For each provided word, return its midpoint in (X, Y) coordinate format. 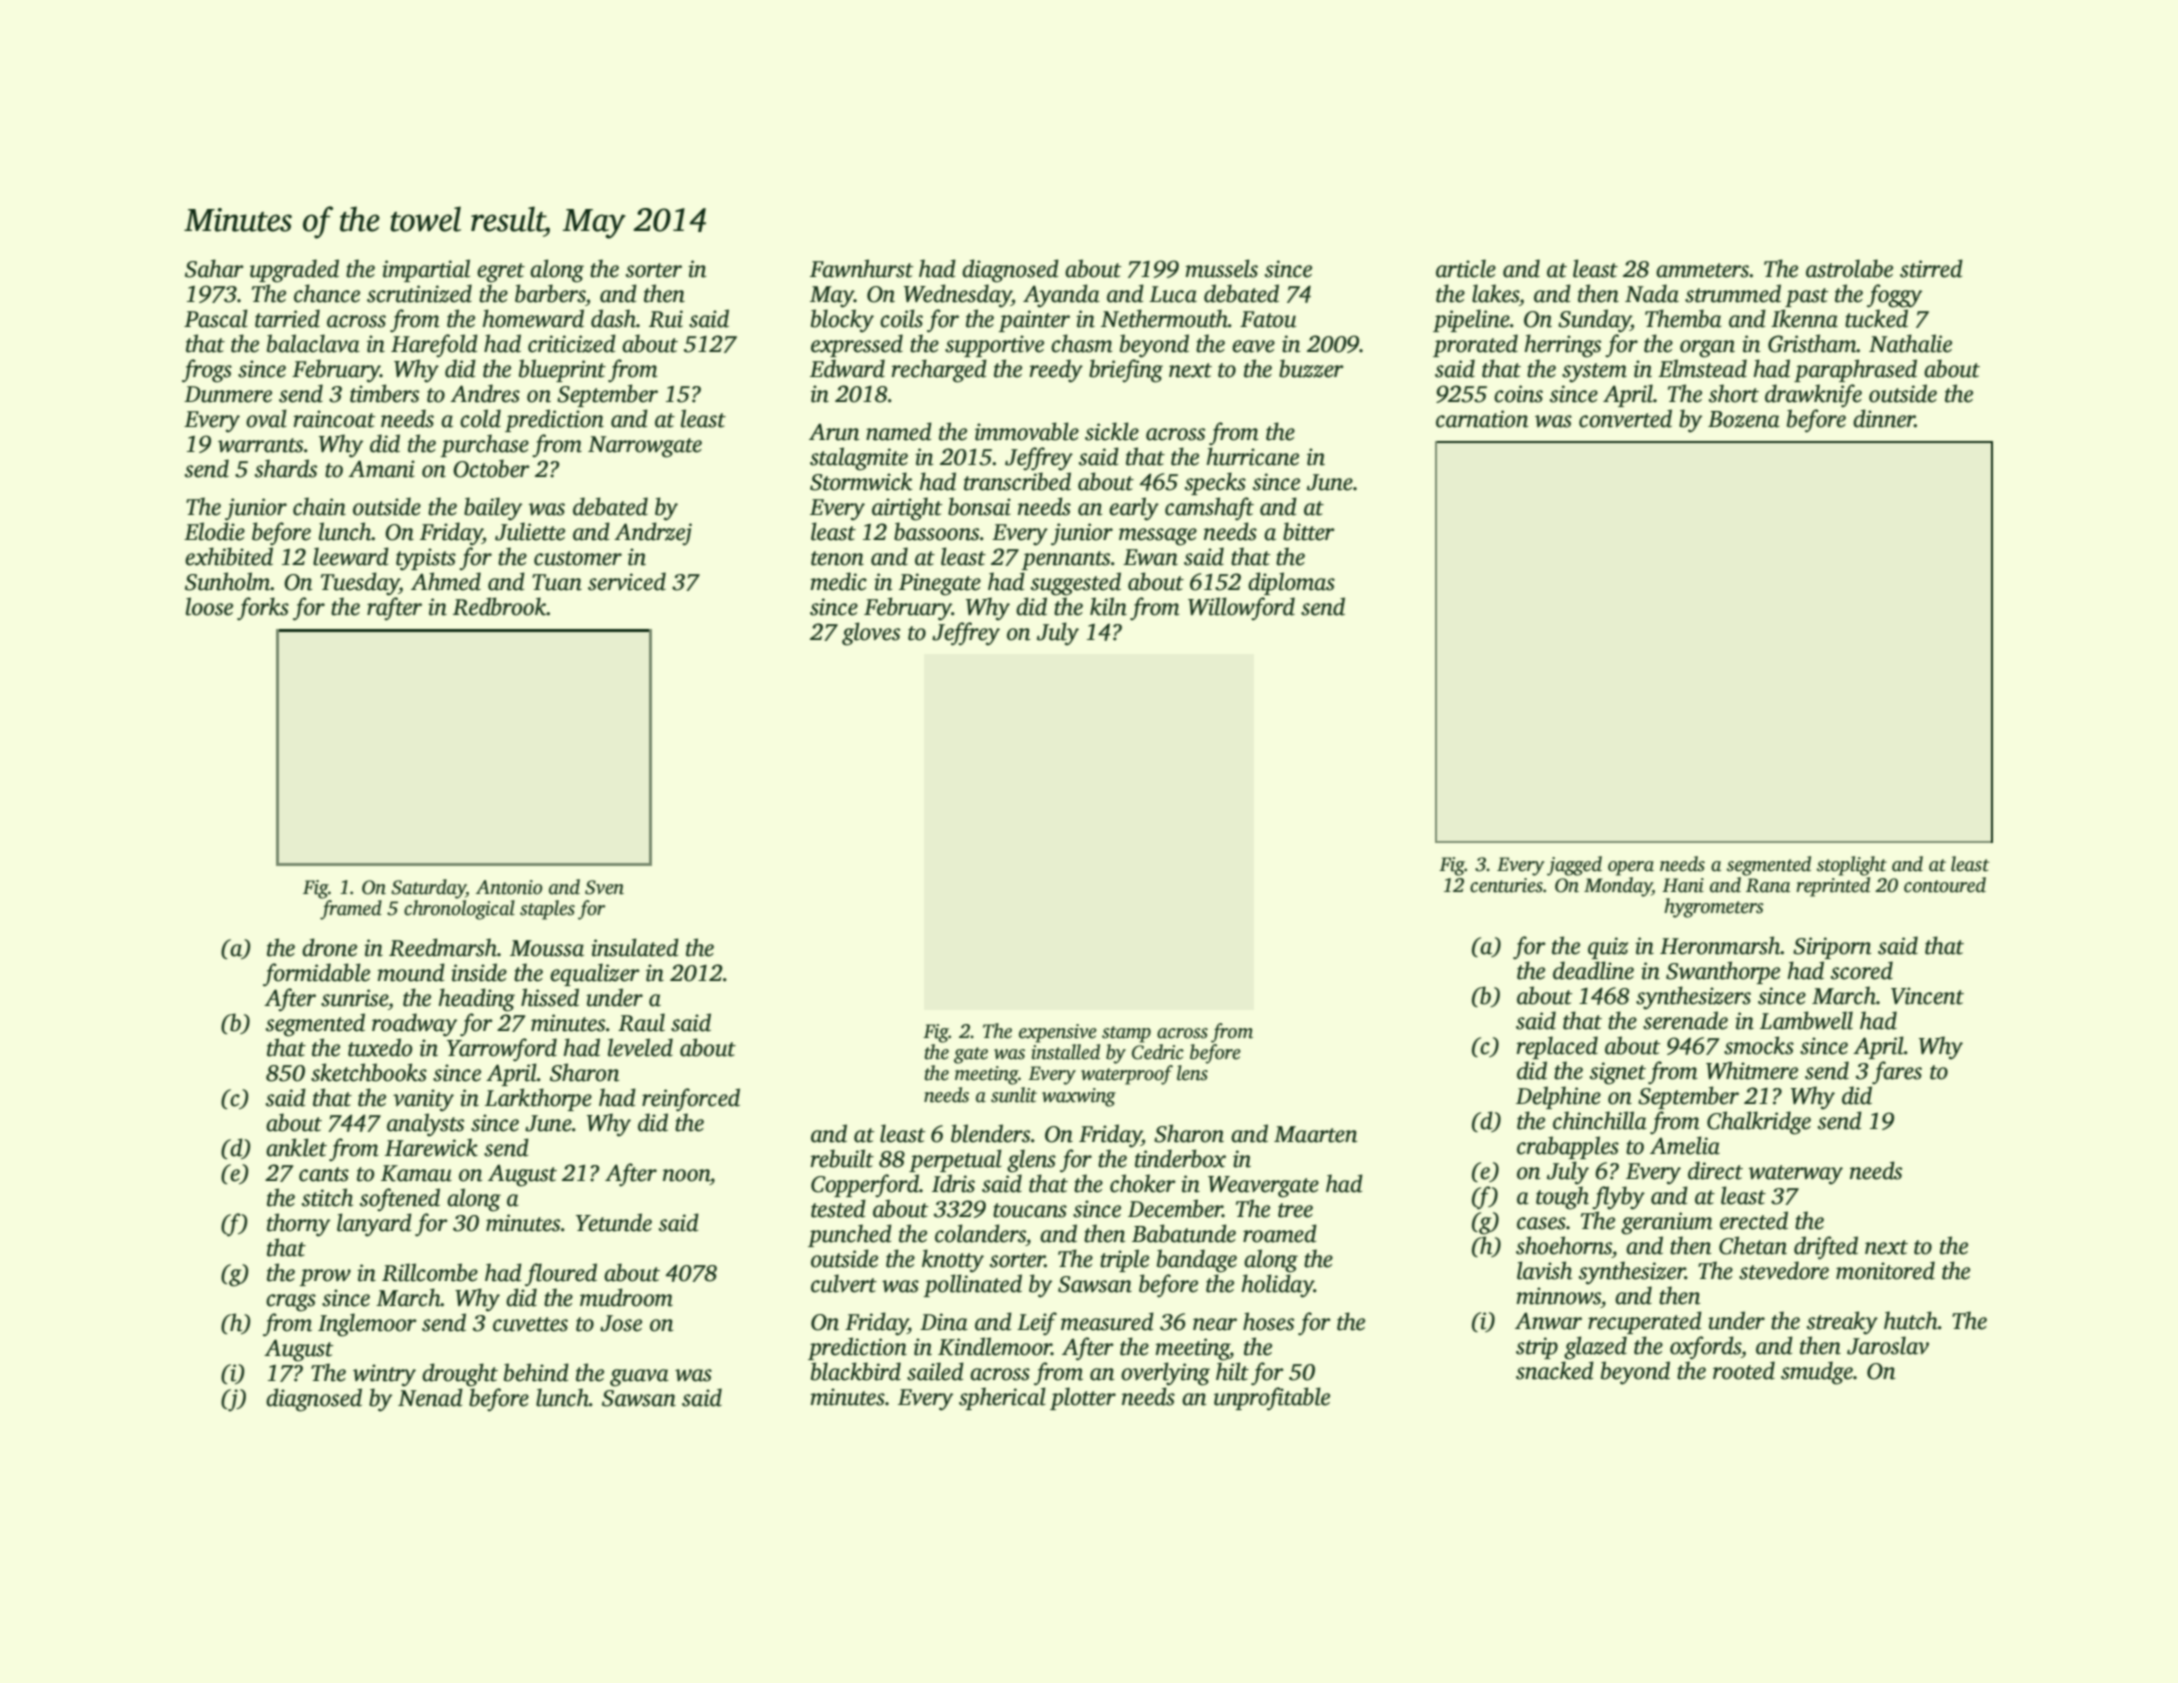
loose (209, 606)
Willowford (1241, 608)
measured (1107, 1321)
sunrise (354, 998)
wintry (384, 1375)
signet (1618, 1073)
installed (1066, 1052)
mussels (1221, 268)
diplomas (1291, 583)
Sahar (214, 268)
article (1466, 268)
